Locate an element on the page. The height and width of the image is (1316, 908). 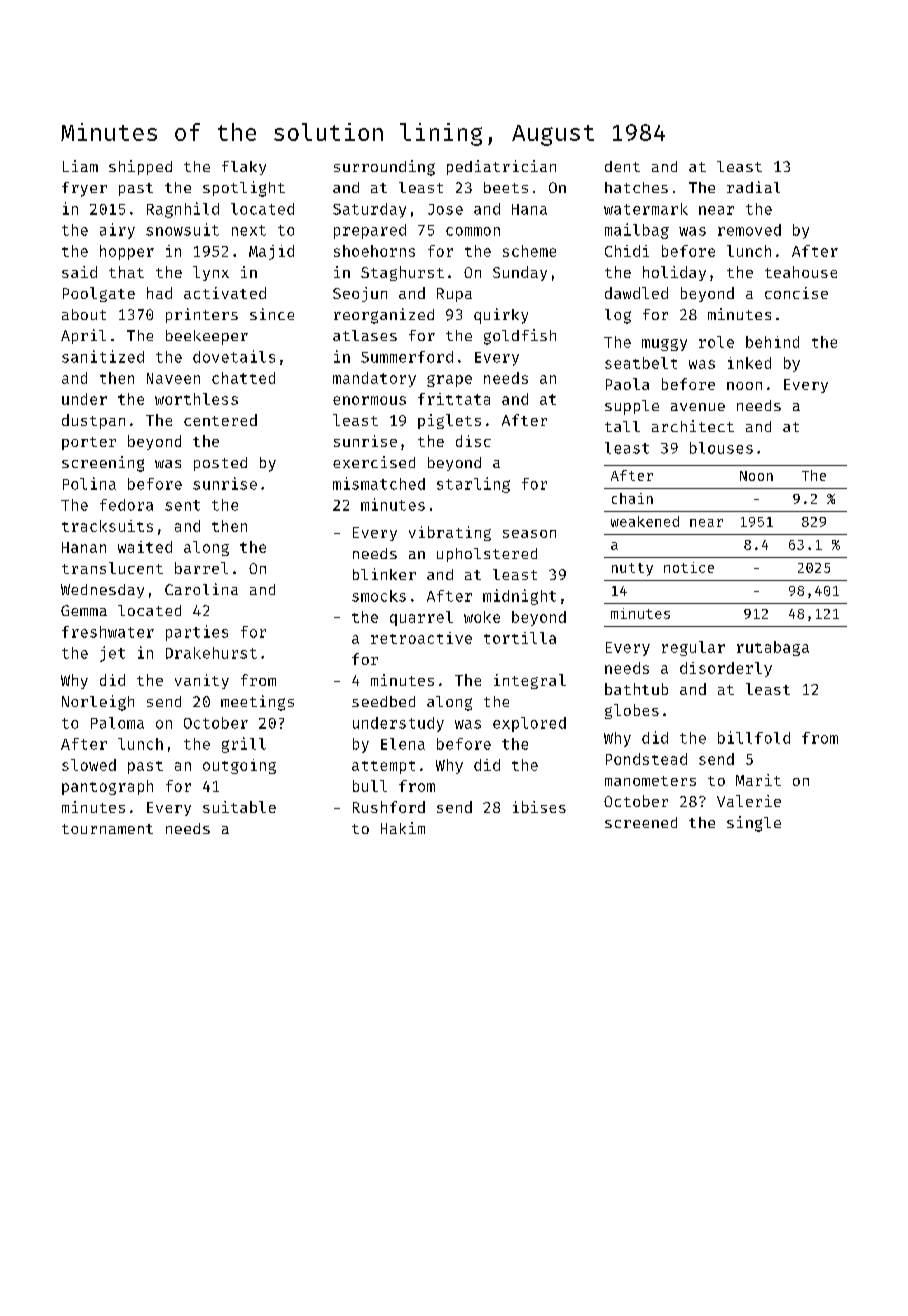
flaky is located at coordinates (244, 168).
